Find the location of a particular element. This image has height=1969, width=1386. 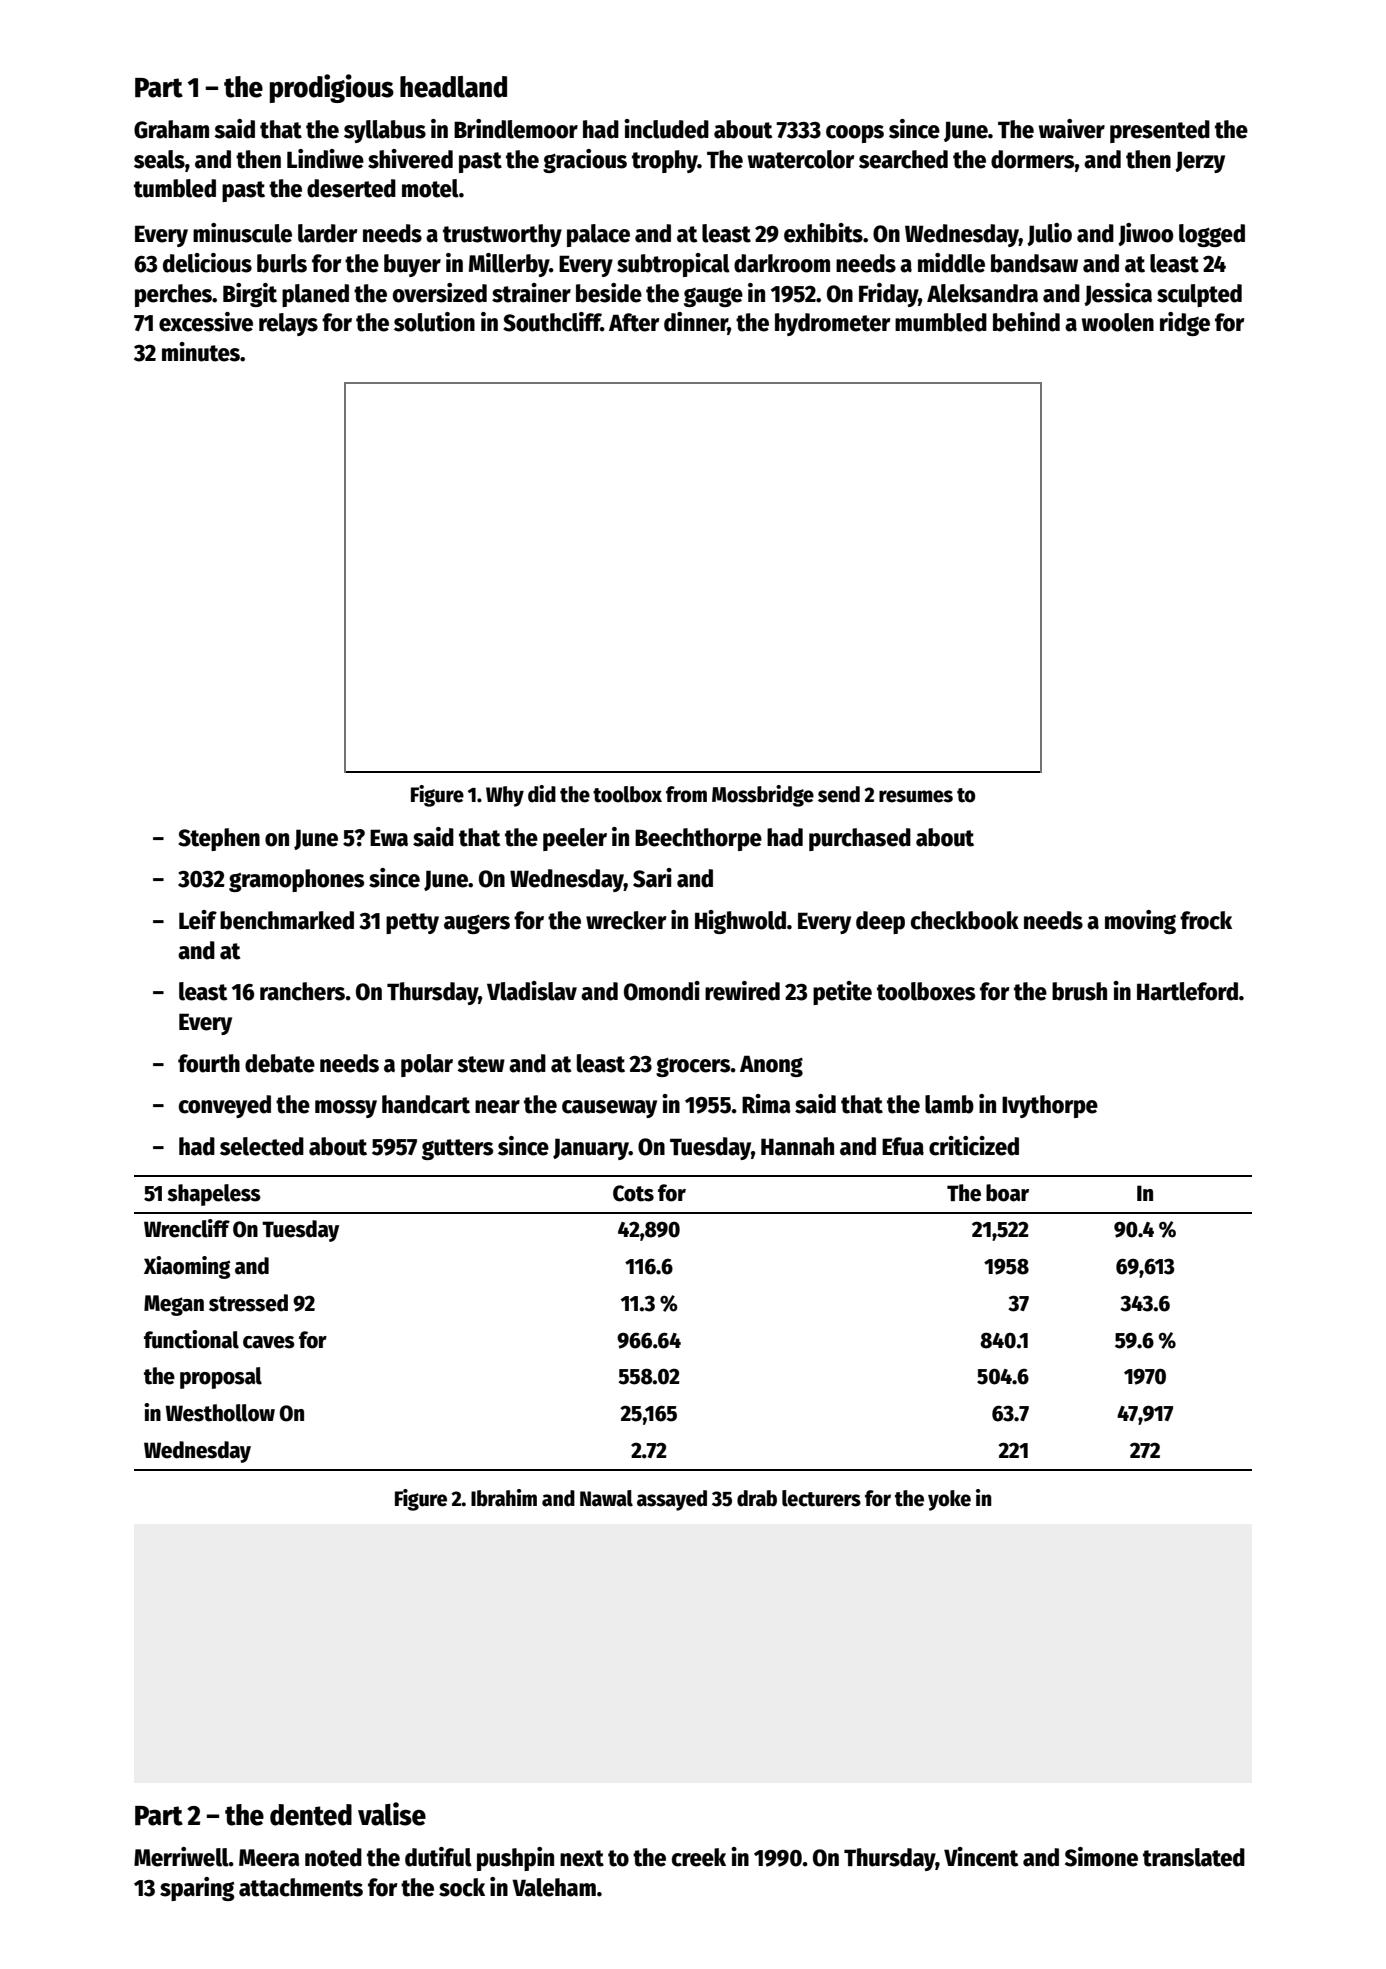

dinner is located at coordinates (696, 323).
